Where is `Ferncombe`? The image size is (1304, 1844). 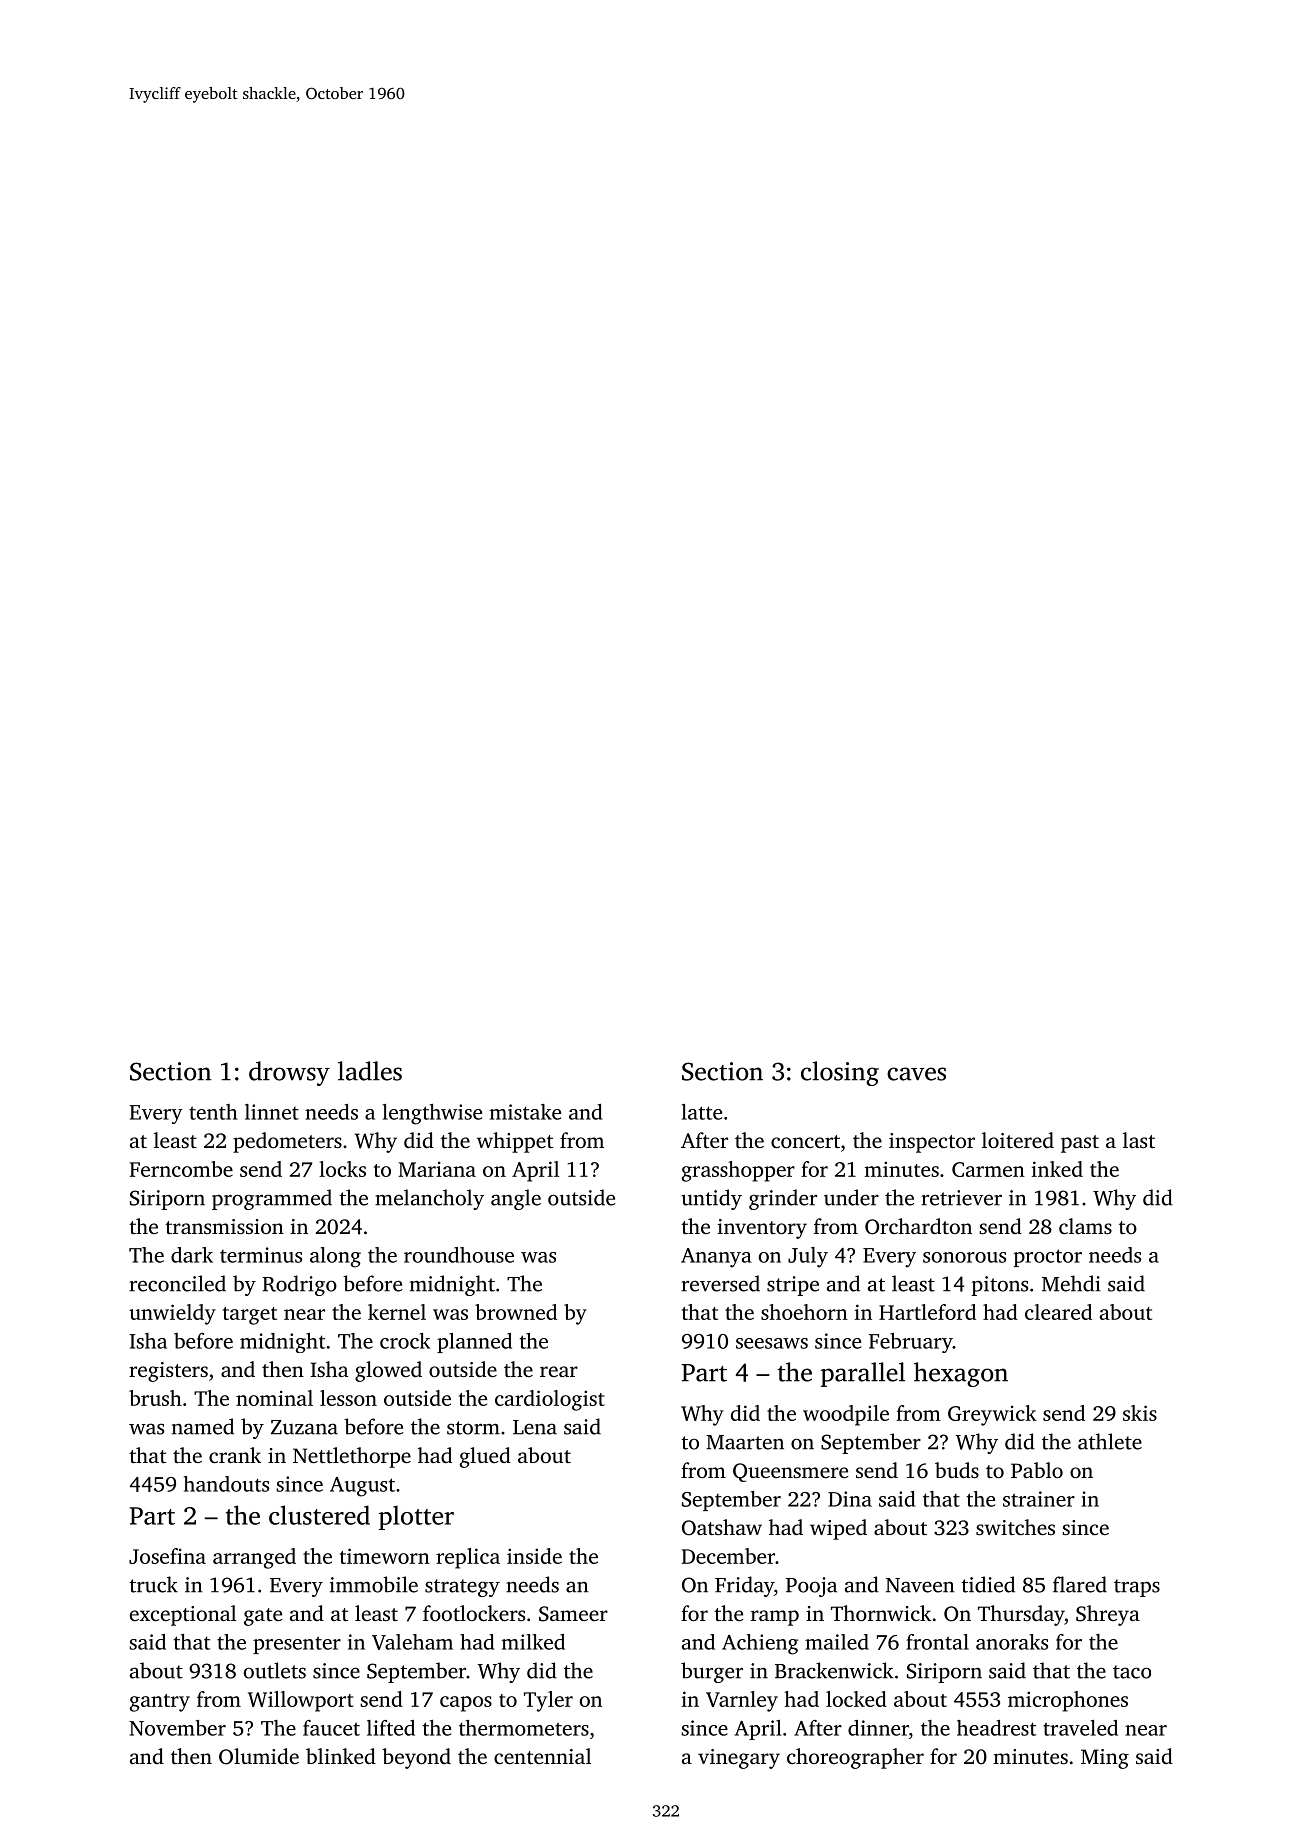 Ferncombe is located at coordinates (181, 1169).
